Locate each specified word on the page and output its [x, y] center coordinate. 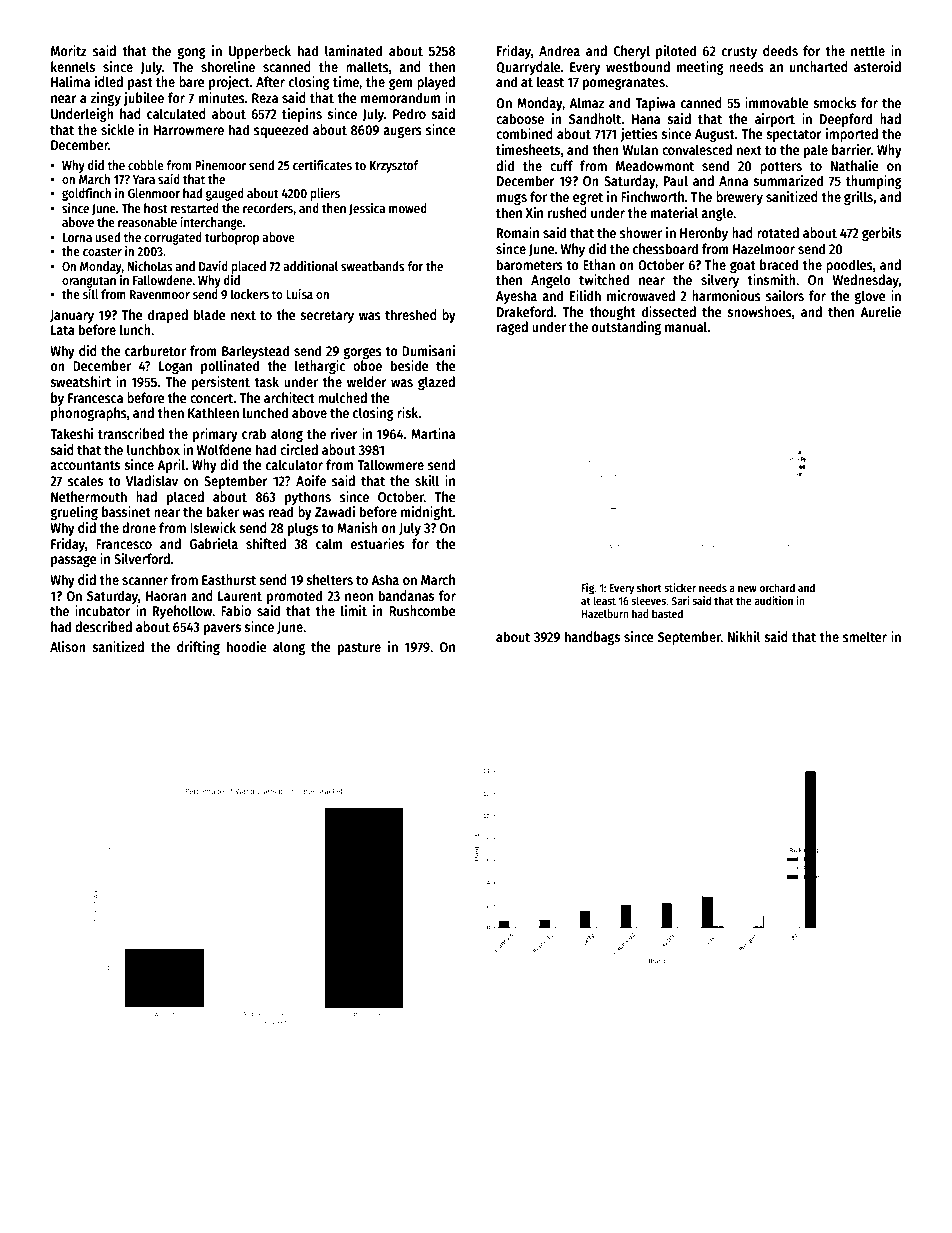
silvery [720, 281]
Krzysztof [394, 166]
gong [191, 53]
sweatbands [373, 266]
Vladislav [152, 480]
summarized [788, 180]
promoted [294, 597]
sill [91, 294]
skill [427, 480]
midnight [427, 513]
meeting [700, 68]
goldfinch [86, 194]
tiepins [302, 115]
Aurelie [880, 311]
